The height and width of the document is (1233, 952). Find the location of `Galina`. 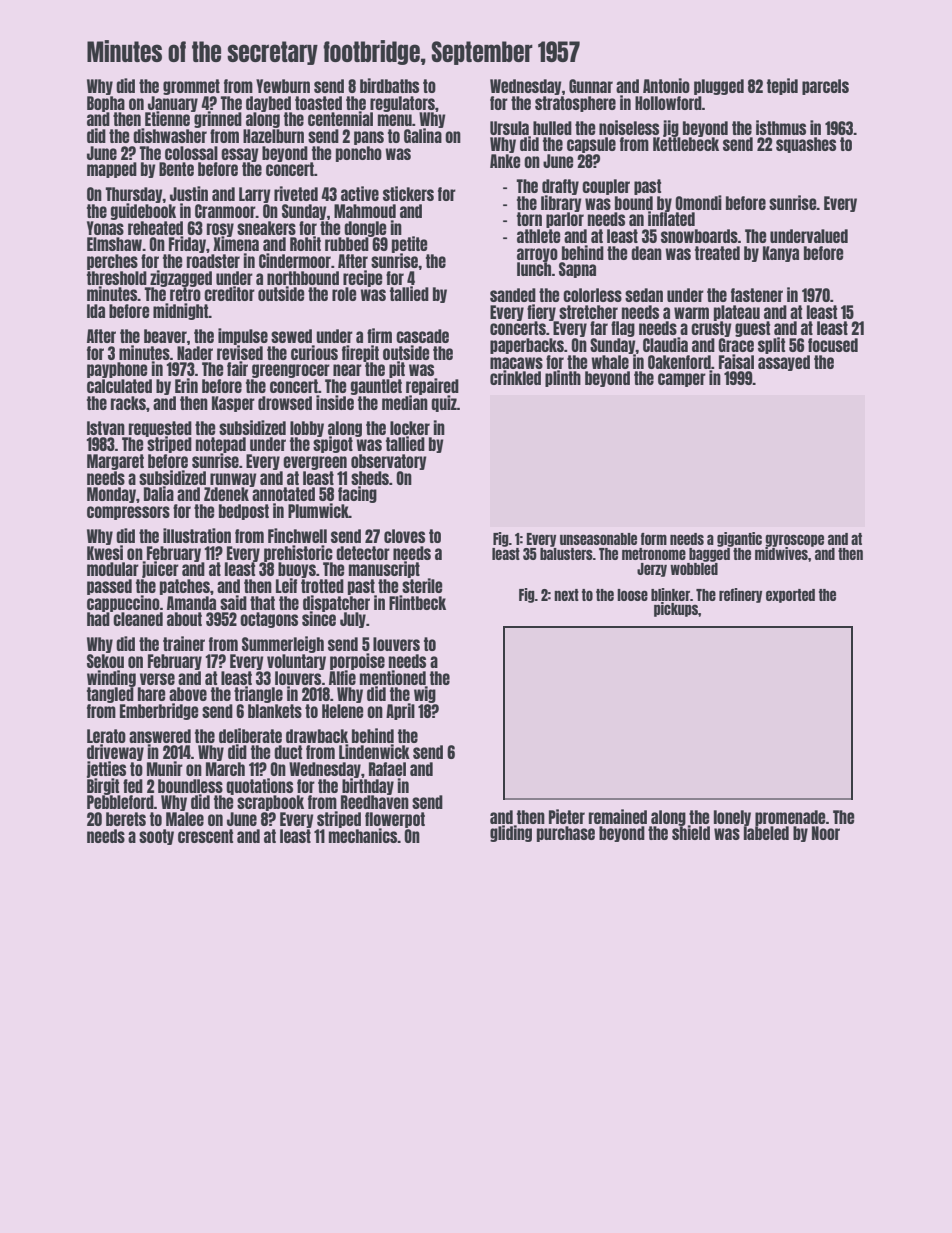

Galina is located at coordinates (423, 136).
